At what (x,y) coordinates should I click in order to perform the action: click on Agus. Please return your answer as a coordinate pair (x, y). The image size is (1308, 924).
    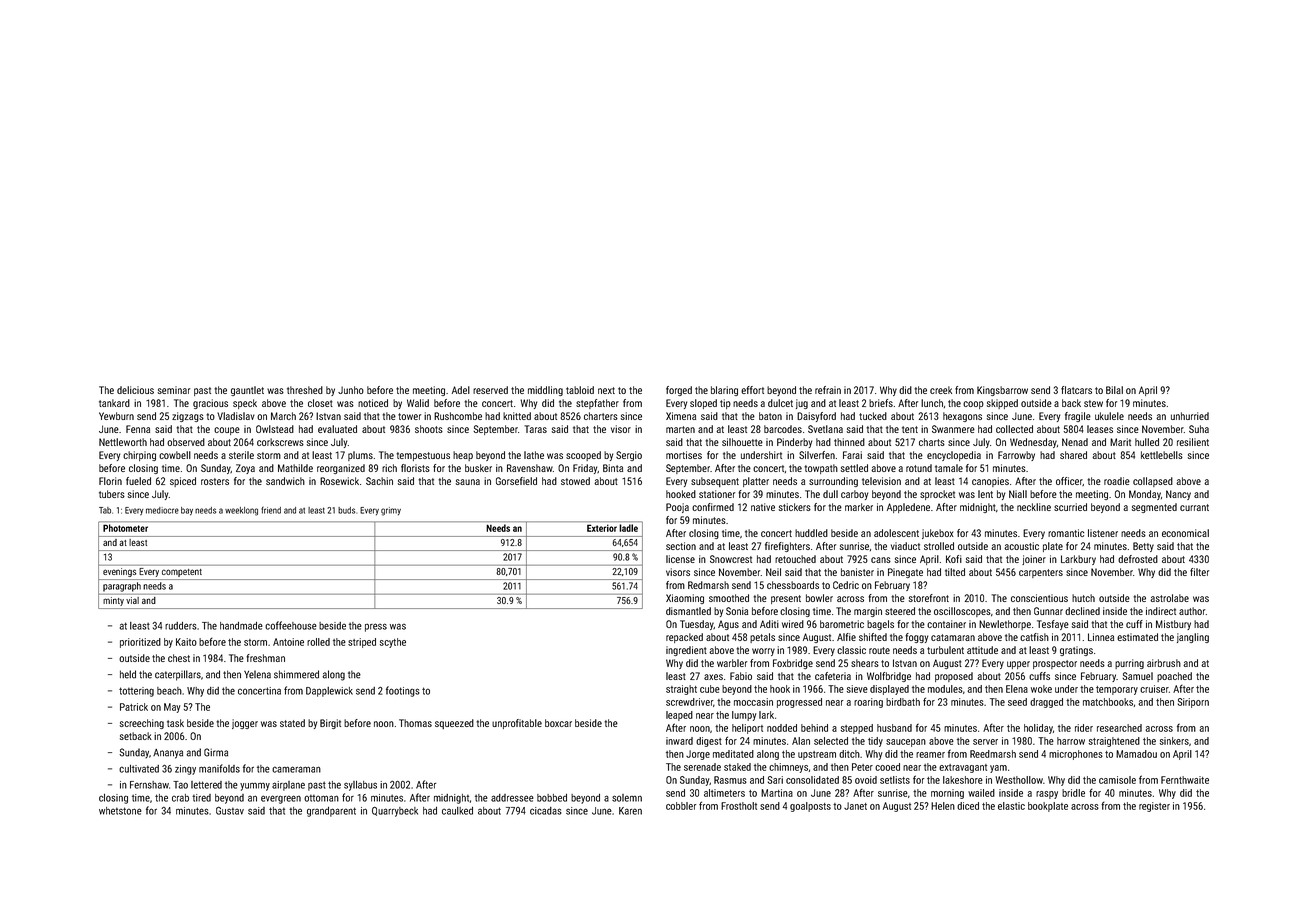
    Looking at the image, I should click on (728, 625).
